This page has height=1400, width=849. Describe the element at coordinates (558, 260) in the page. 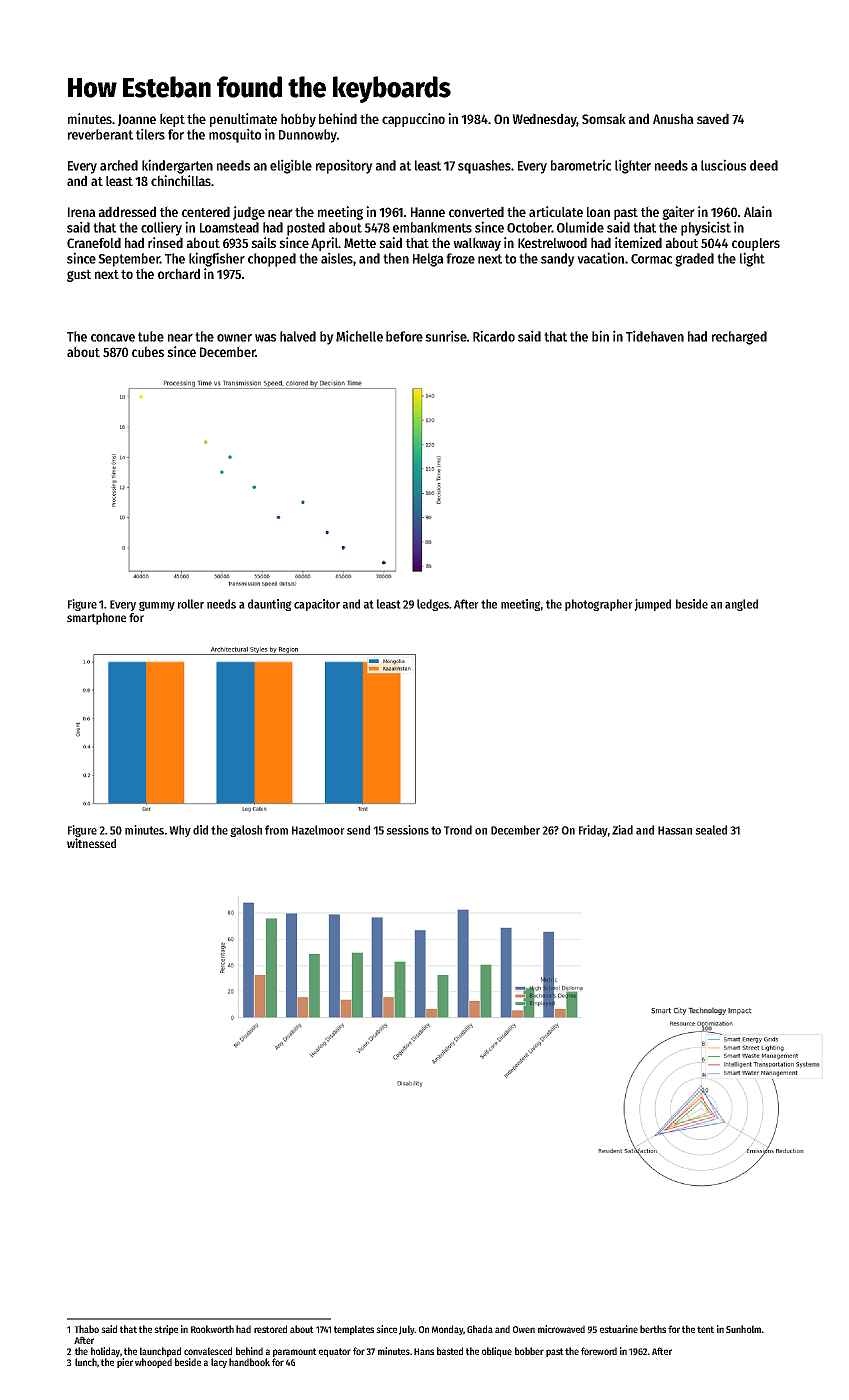

I see `sandy` at that location.
